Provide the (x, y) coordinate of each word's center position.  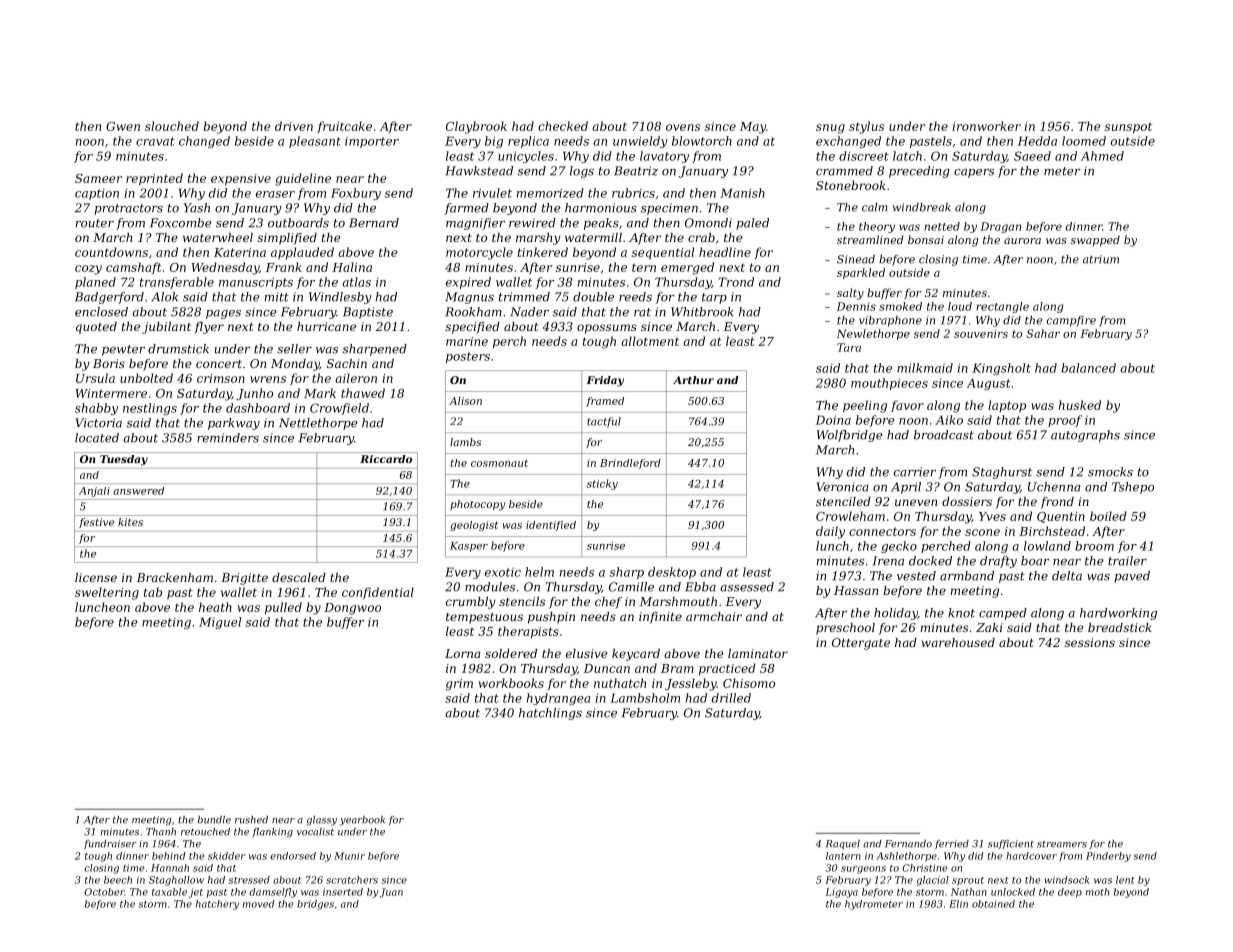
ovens (683, 127)
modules (490, 587)
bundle (214, 820)
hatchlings (550, 714)
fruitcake (344, 127)
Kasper (469, 547)
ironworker (987, 126)
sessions (1090, 642)
